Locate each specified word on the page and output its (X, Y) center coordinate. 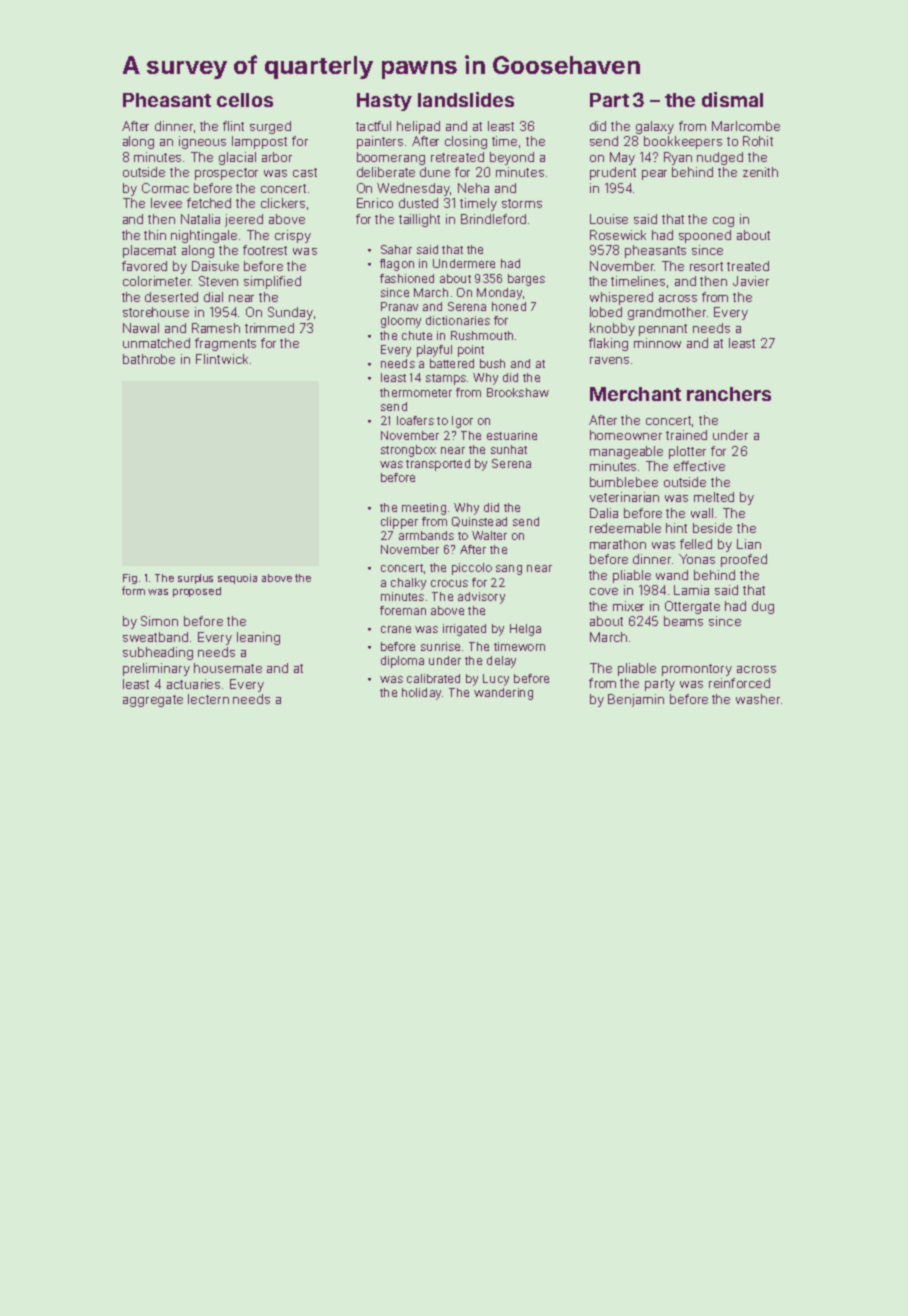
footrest (265, 250)
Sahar (396, 249)
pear (654, 175)
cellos (245, 100)
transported (438, 465)
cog (723, 222)
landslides (466, 99)
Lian (749, 544)
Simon (159, 621)
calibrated (433, 678)
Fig (130, 579)
